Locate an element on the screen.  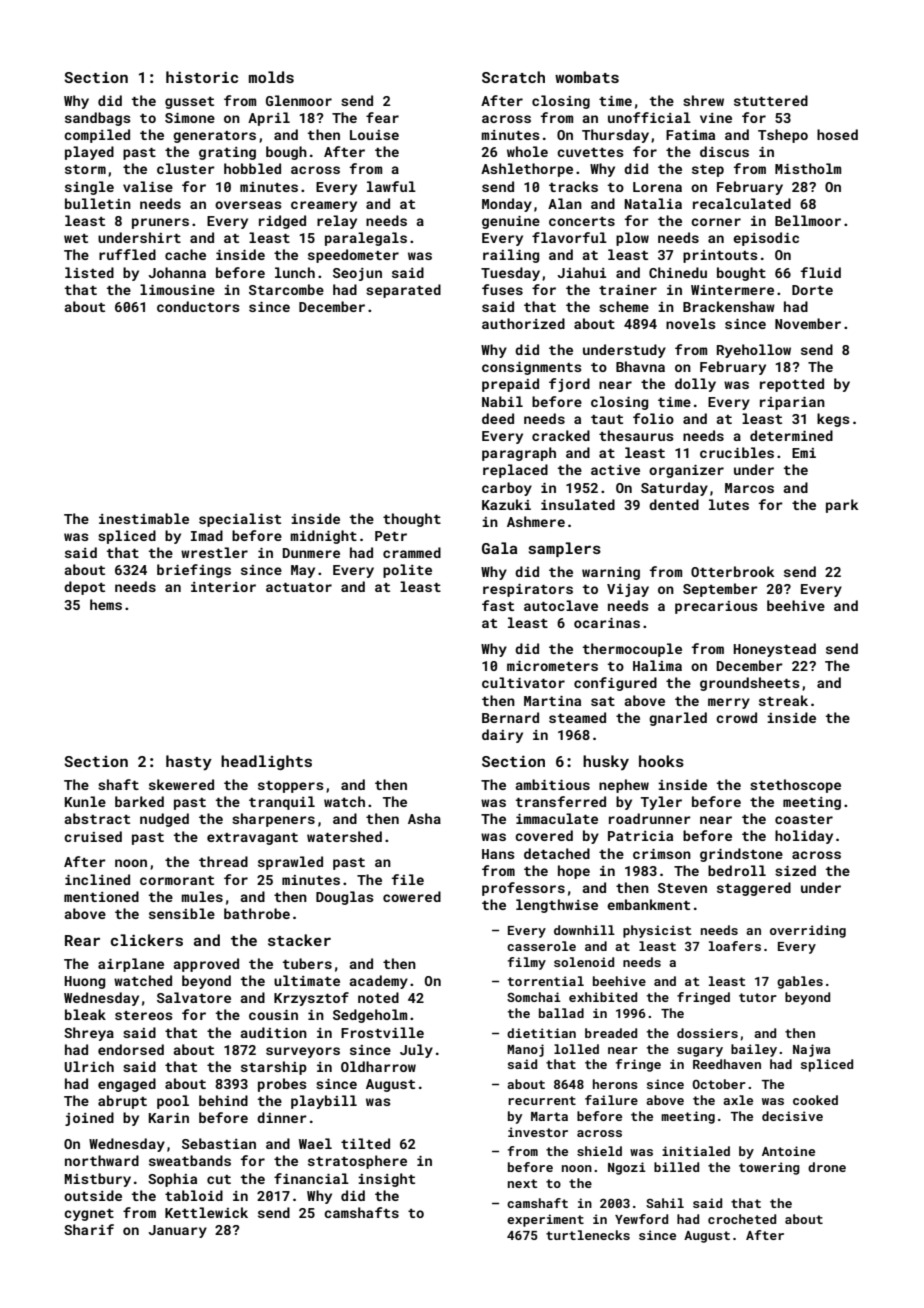
historic is located at coordinates (202, 77).
